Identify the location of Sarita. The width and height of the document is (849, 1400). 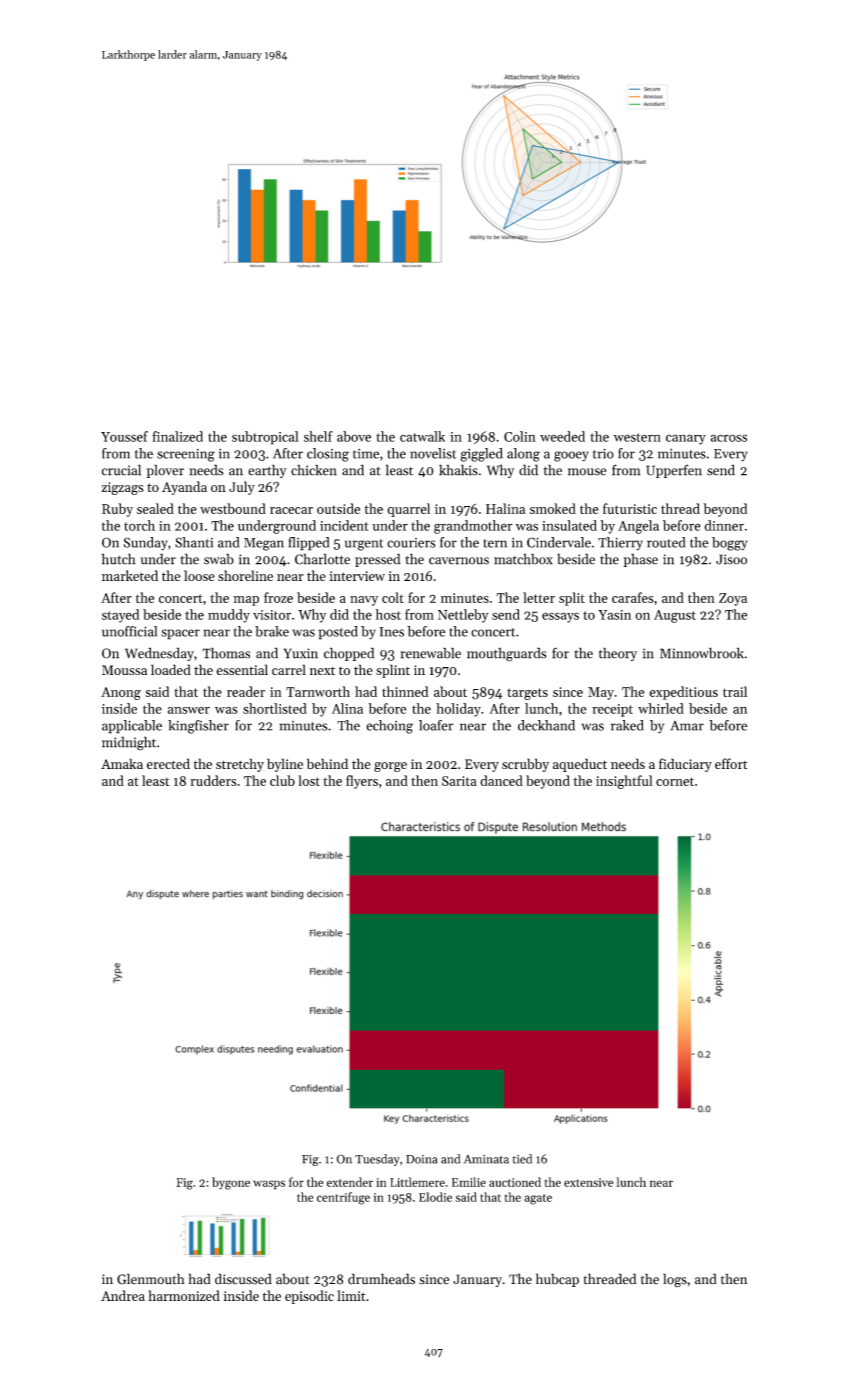
(459, 781).
